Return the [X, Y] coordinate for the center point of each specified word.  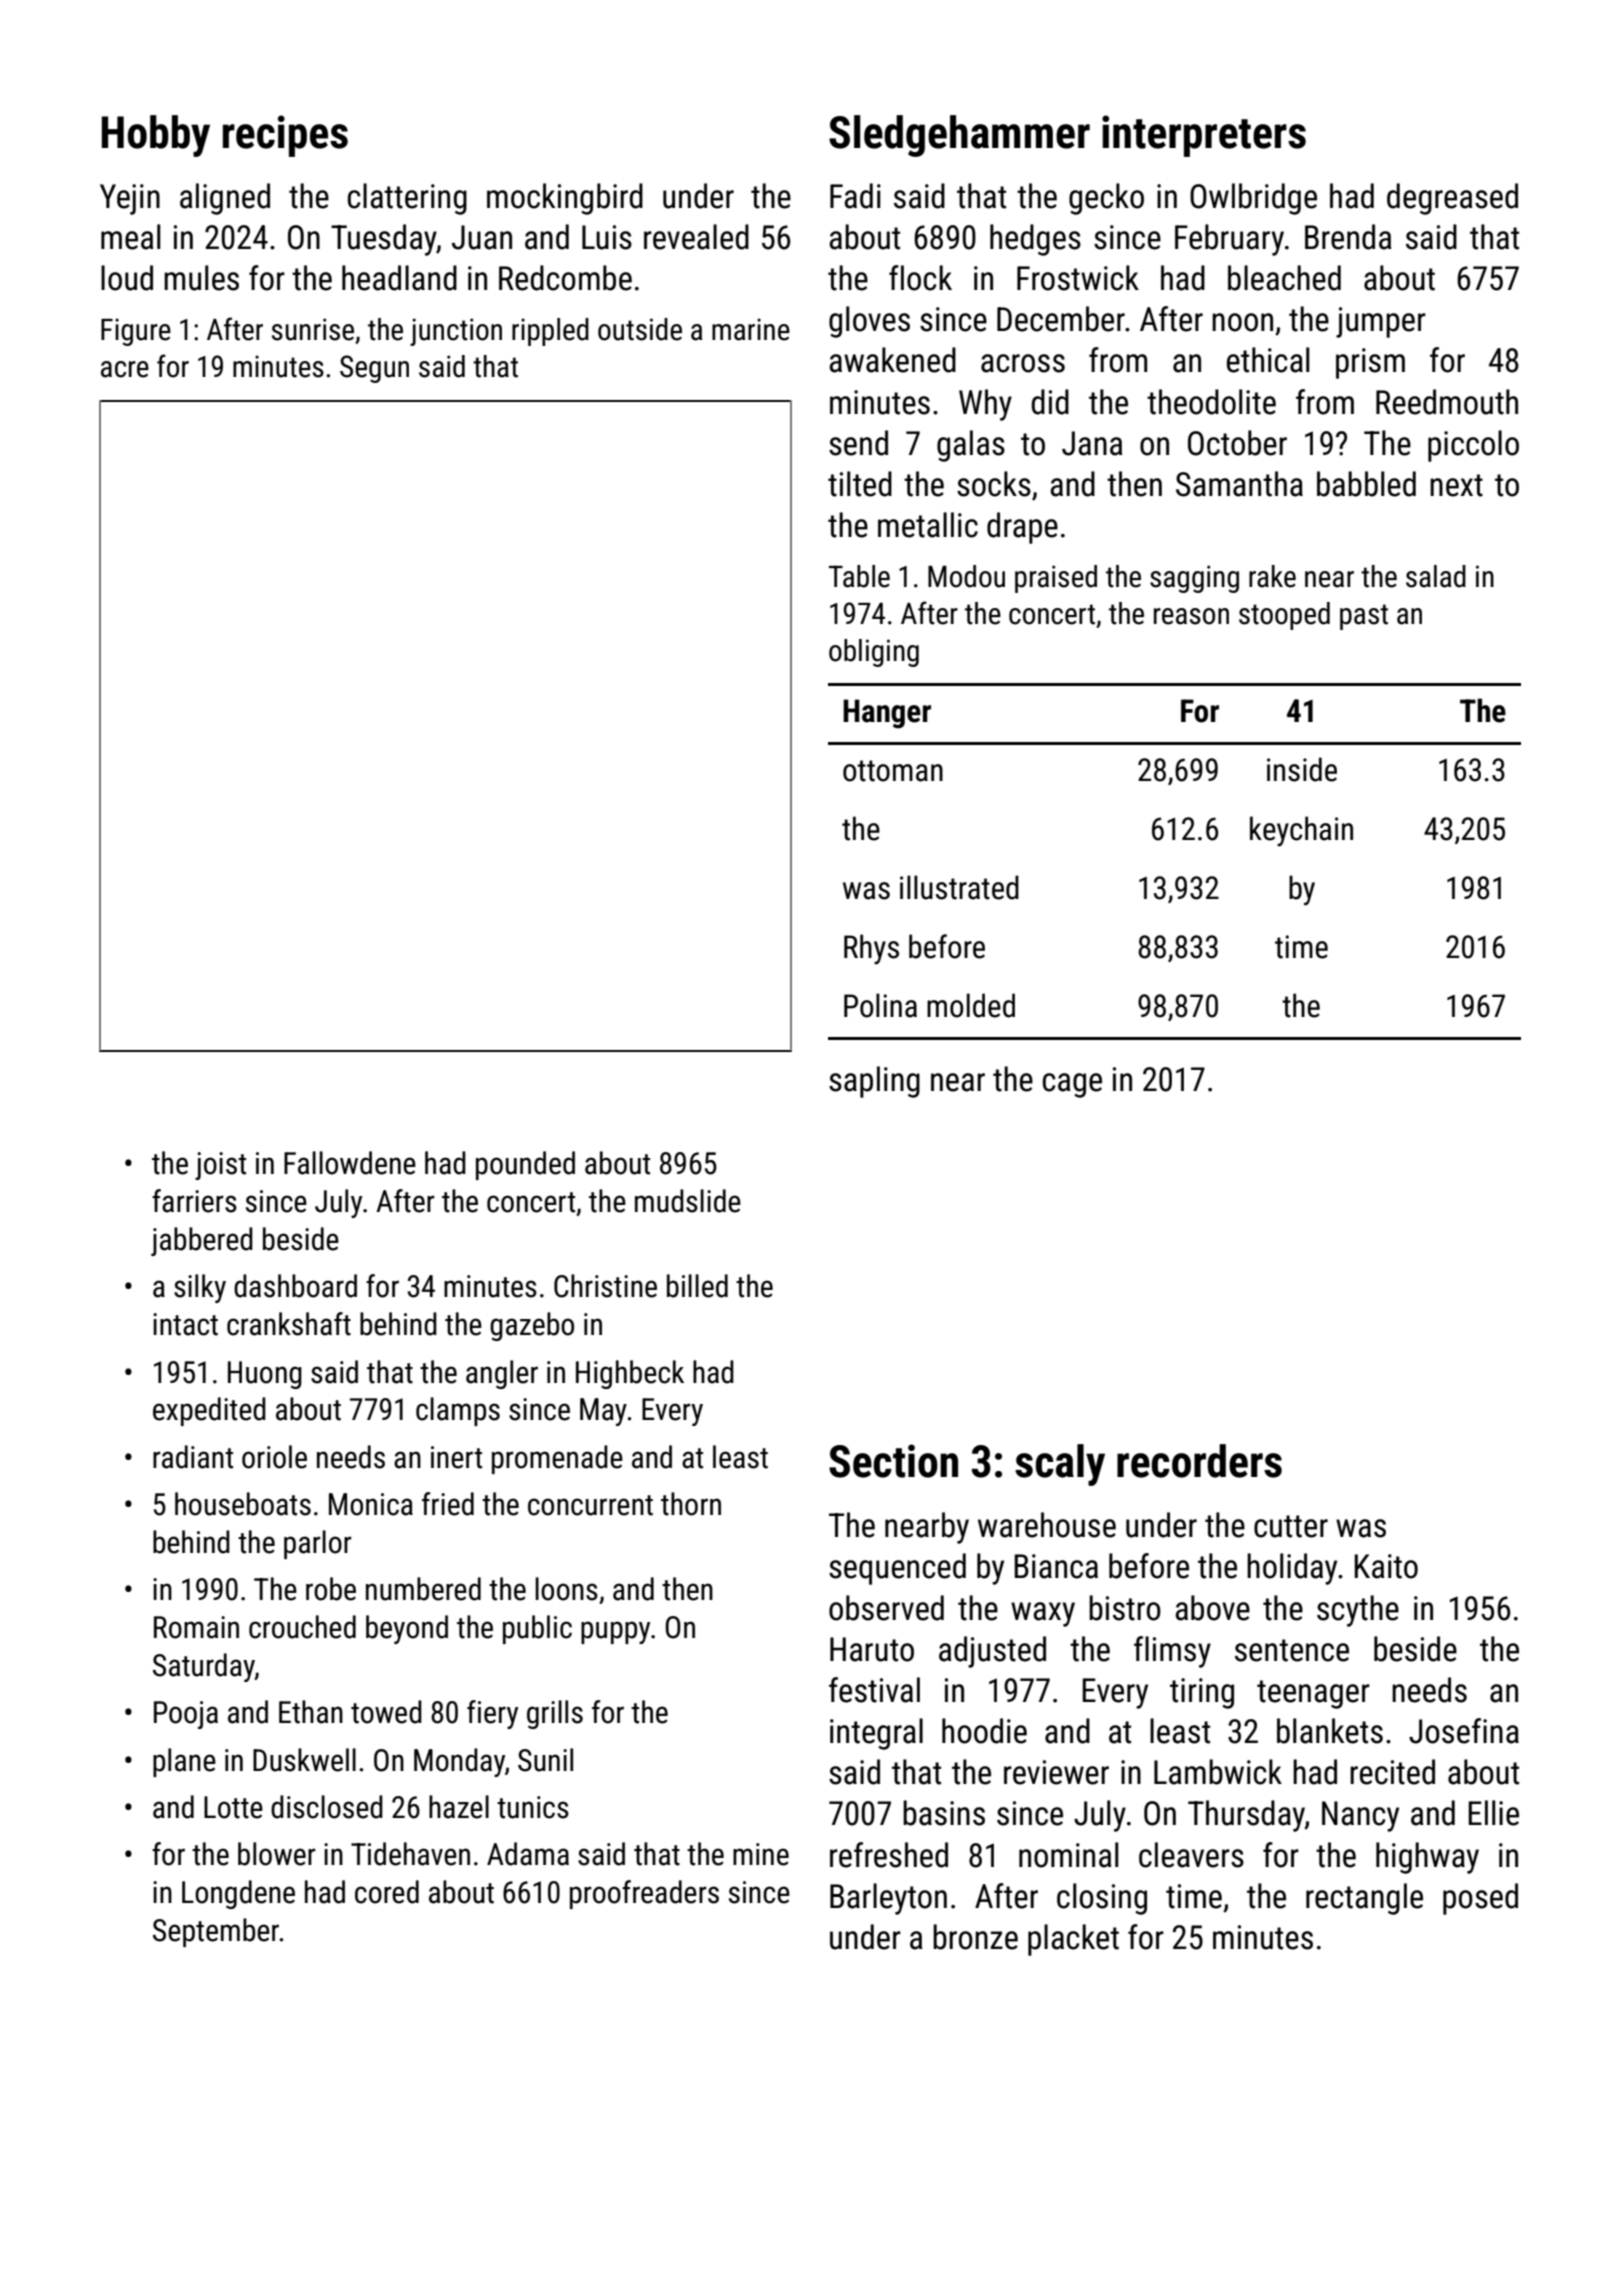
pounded [525, 1165]
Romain [196, 1627]
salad [1436, 576]
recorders [1199, 1461]
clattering [407, 199]
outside [640, 329]
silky [200, 1288]
